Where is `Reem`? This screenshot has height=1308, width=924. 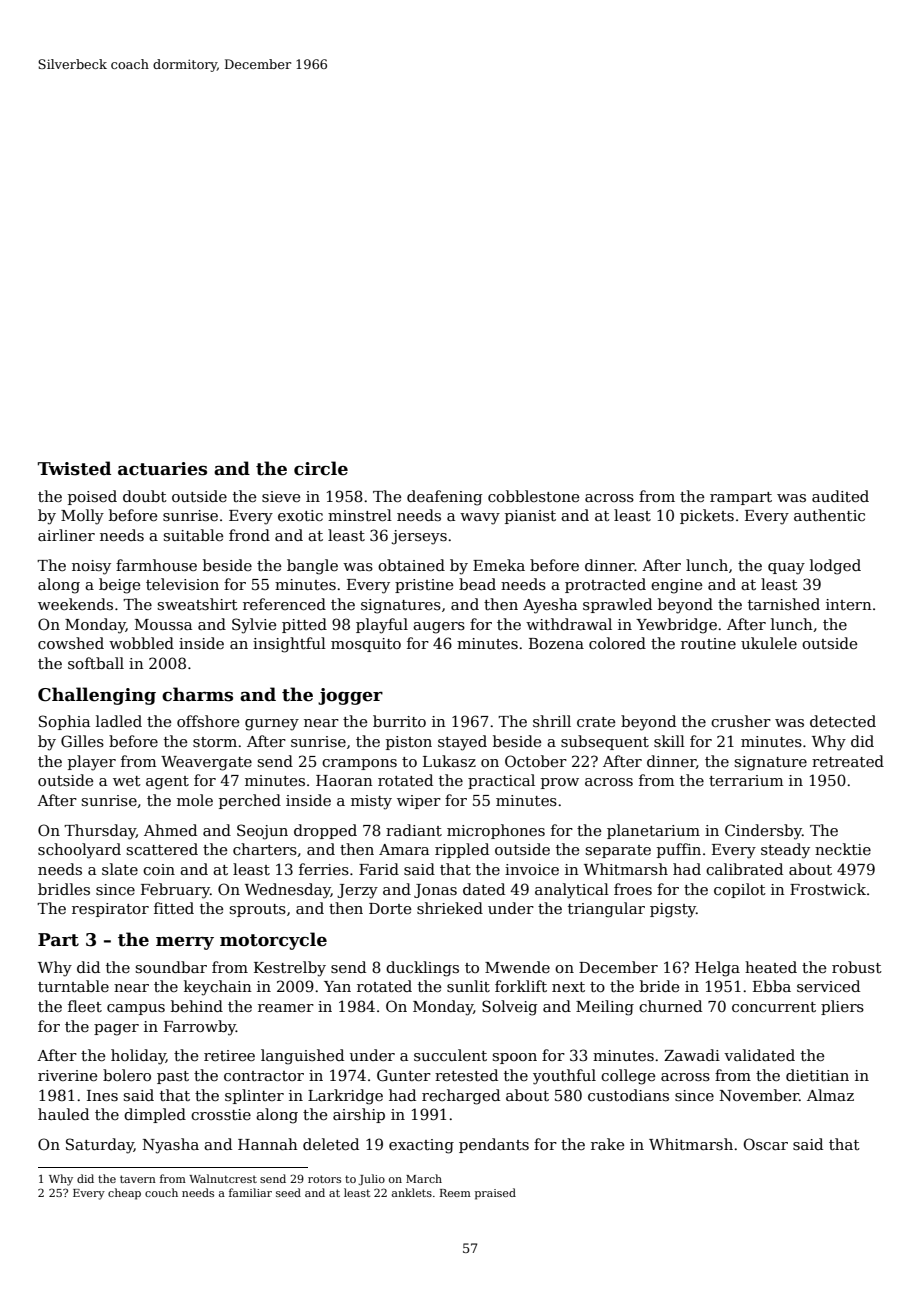
Reem is located at coordinates (455, 1193).
